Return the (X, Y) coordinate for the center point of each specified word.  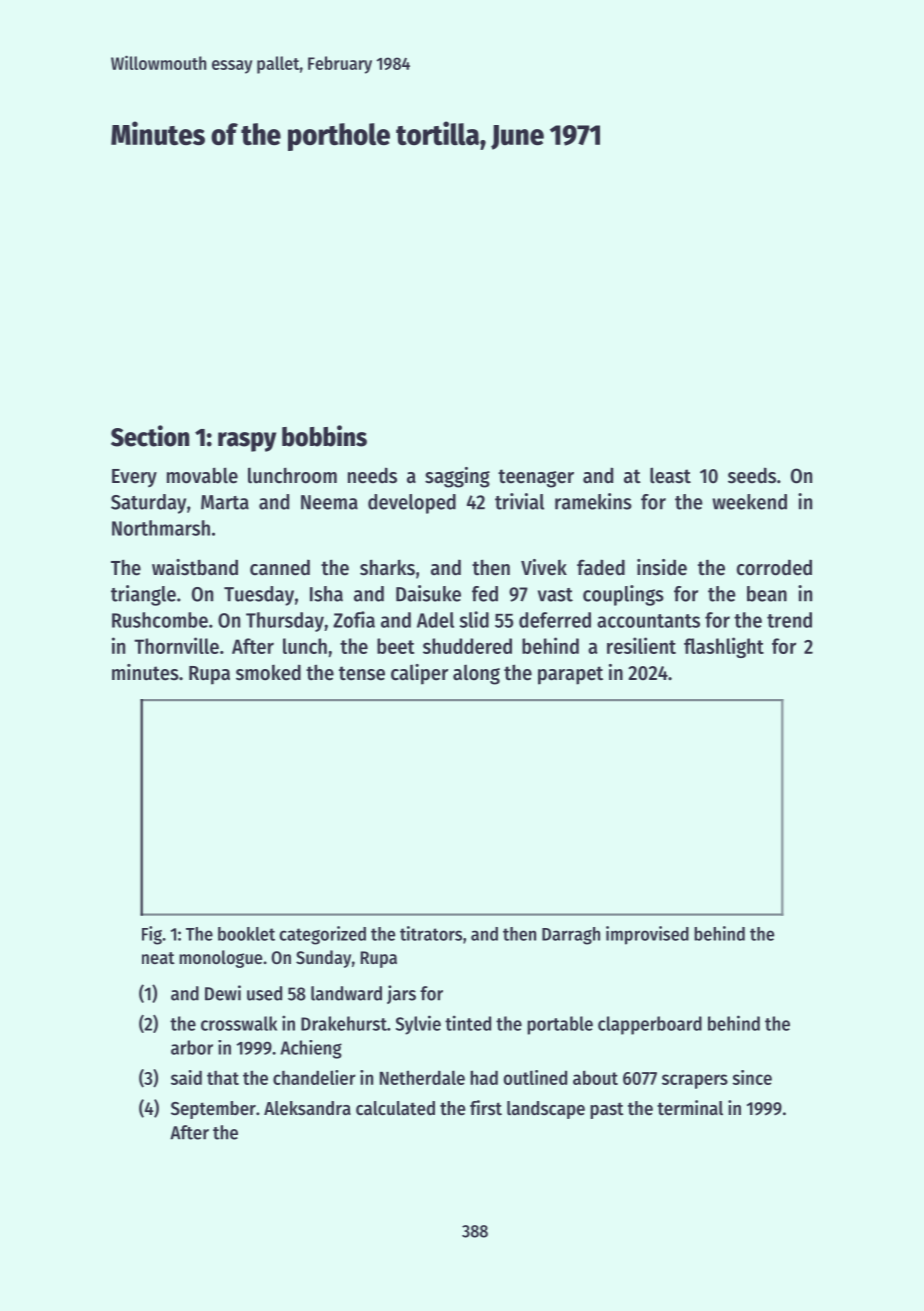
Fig (152, 935)
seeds (752, 475)
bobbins (324, 436)
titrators (431, 933)
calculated (395, 1108)
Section (150, 436)
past (607, 1110)
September (213, 1110)
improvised (647, 935)
